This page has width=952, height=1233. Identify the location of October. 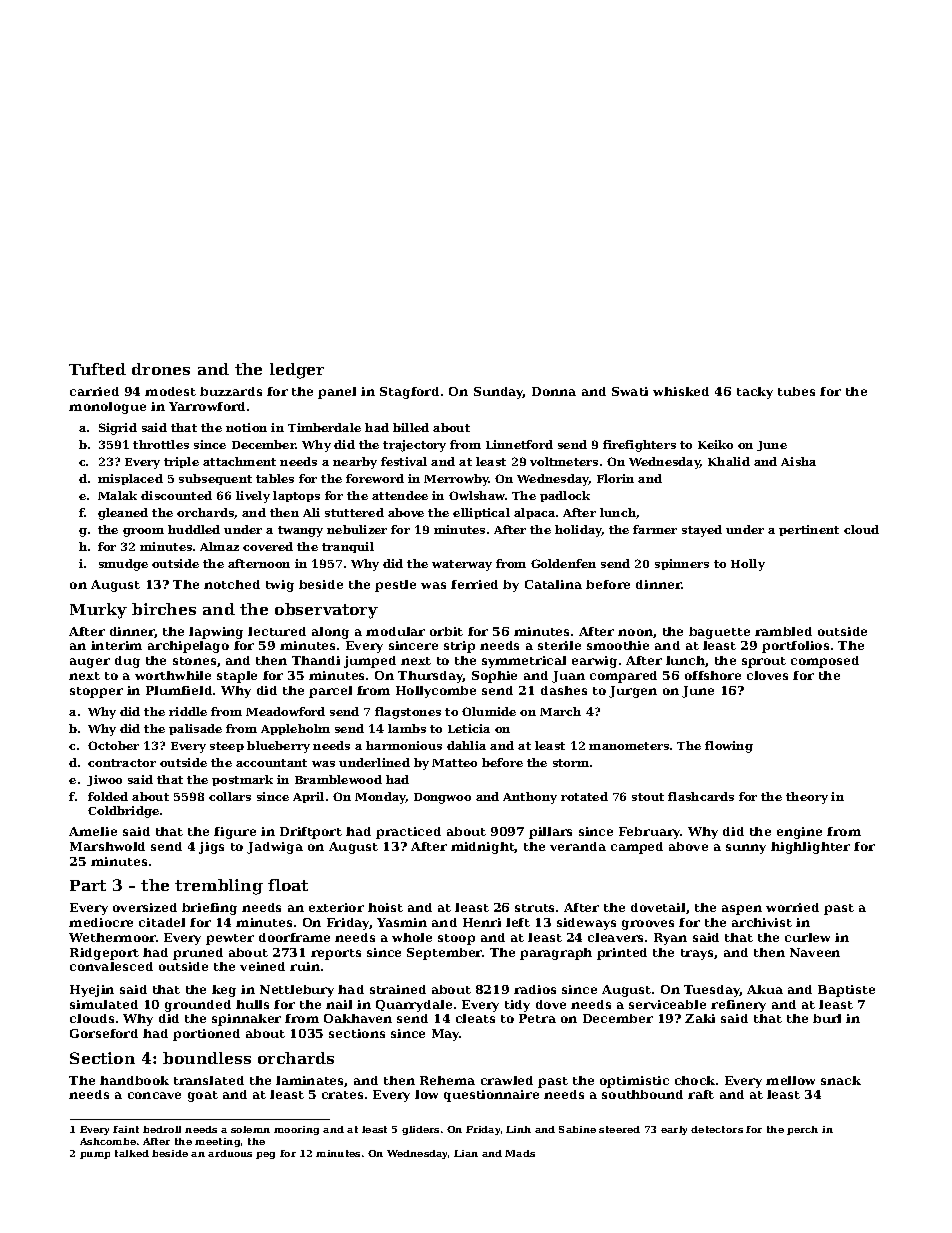
(113, 745).
